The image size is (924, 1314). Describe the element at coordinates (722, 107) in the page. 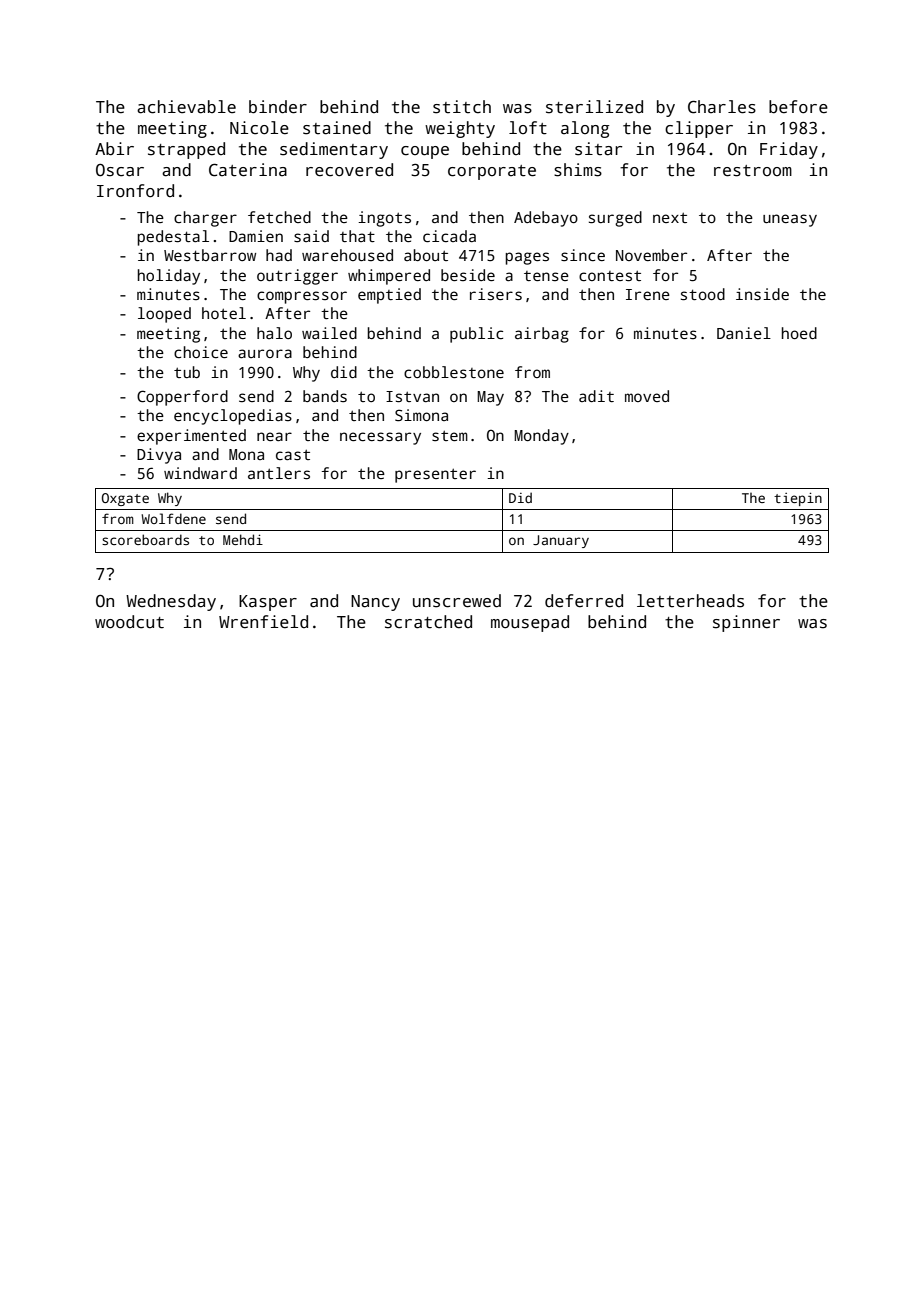

I see `Charles` at that location.
